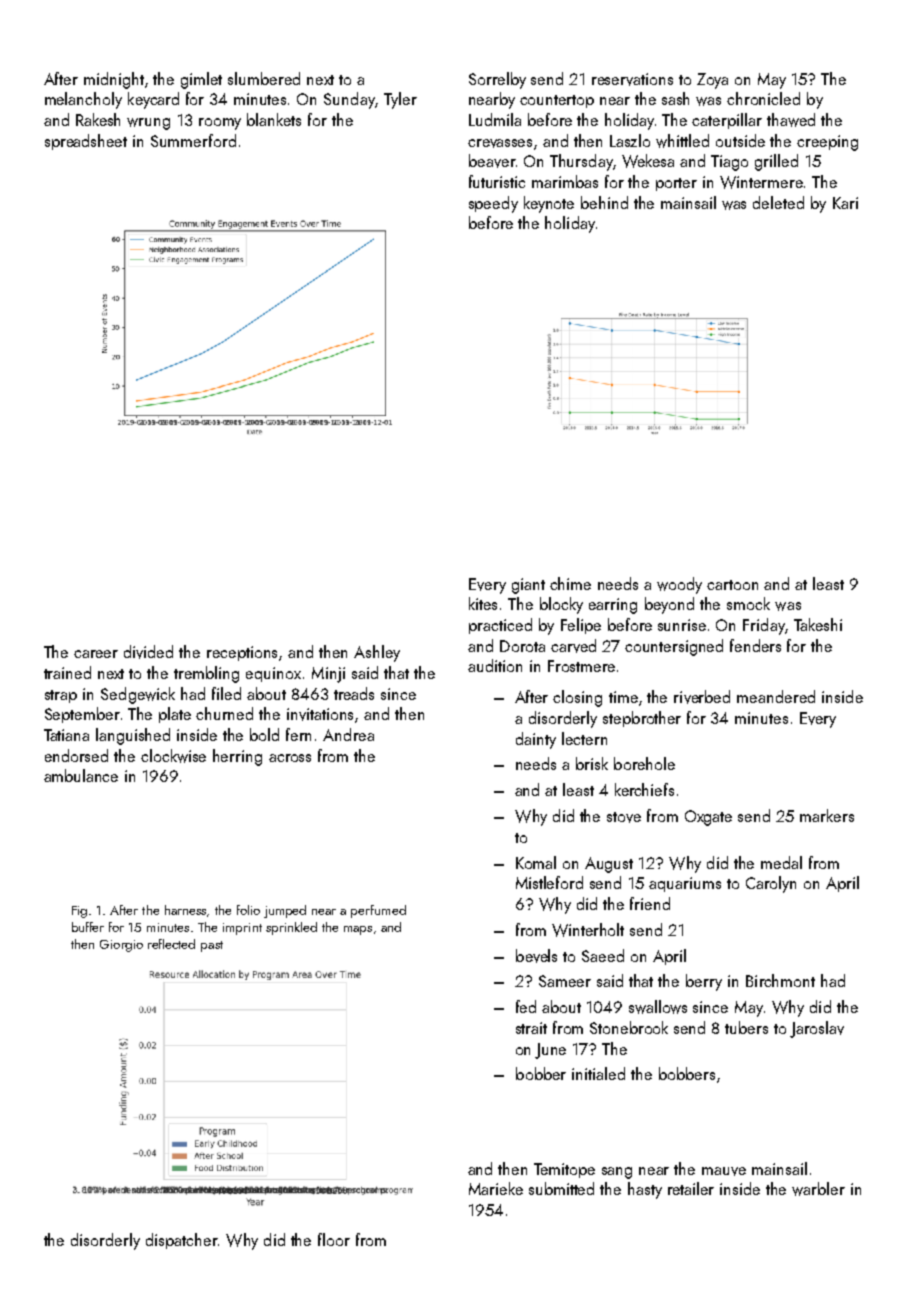  What do you see at coordinates (565, 181) in the screenshot?
I see `marimbas` at bounding box center [565, 181].
